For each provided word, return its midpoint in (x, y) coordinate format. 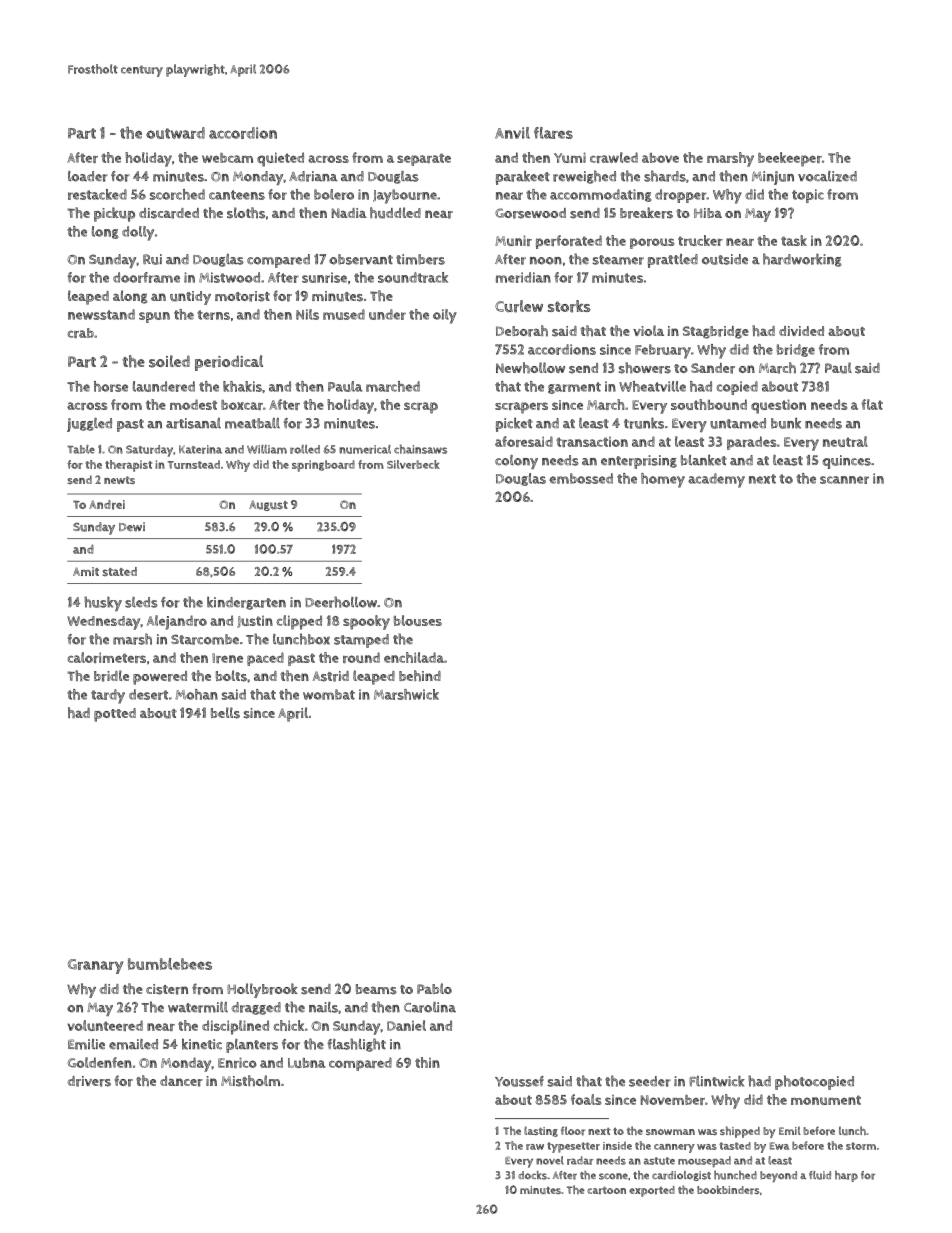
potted (115, 715)
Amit (86, 571)
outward (175, 133)
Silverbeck (413, 464)
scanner (844, 480)
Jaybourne (405, 196)
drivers (89, 1081)
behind (420, 676)
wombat (329, 694)
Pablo (434, 988)
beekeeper (790, 159)
